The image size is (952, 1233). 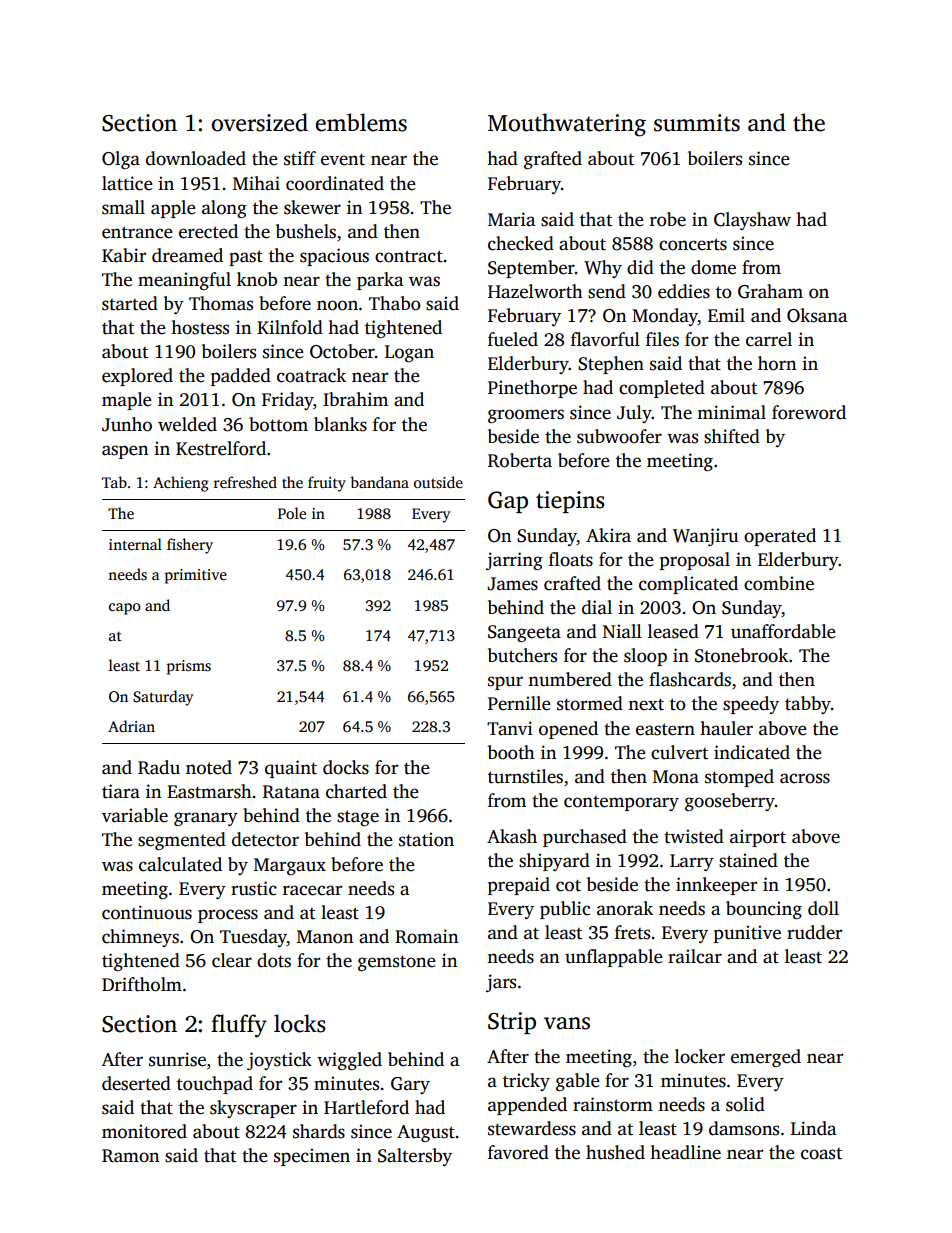 What do you see at coordinates (805, 778) in the image?
I see `across` at bounding box center [805, 778].
